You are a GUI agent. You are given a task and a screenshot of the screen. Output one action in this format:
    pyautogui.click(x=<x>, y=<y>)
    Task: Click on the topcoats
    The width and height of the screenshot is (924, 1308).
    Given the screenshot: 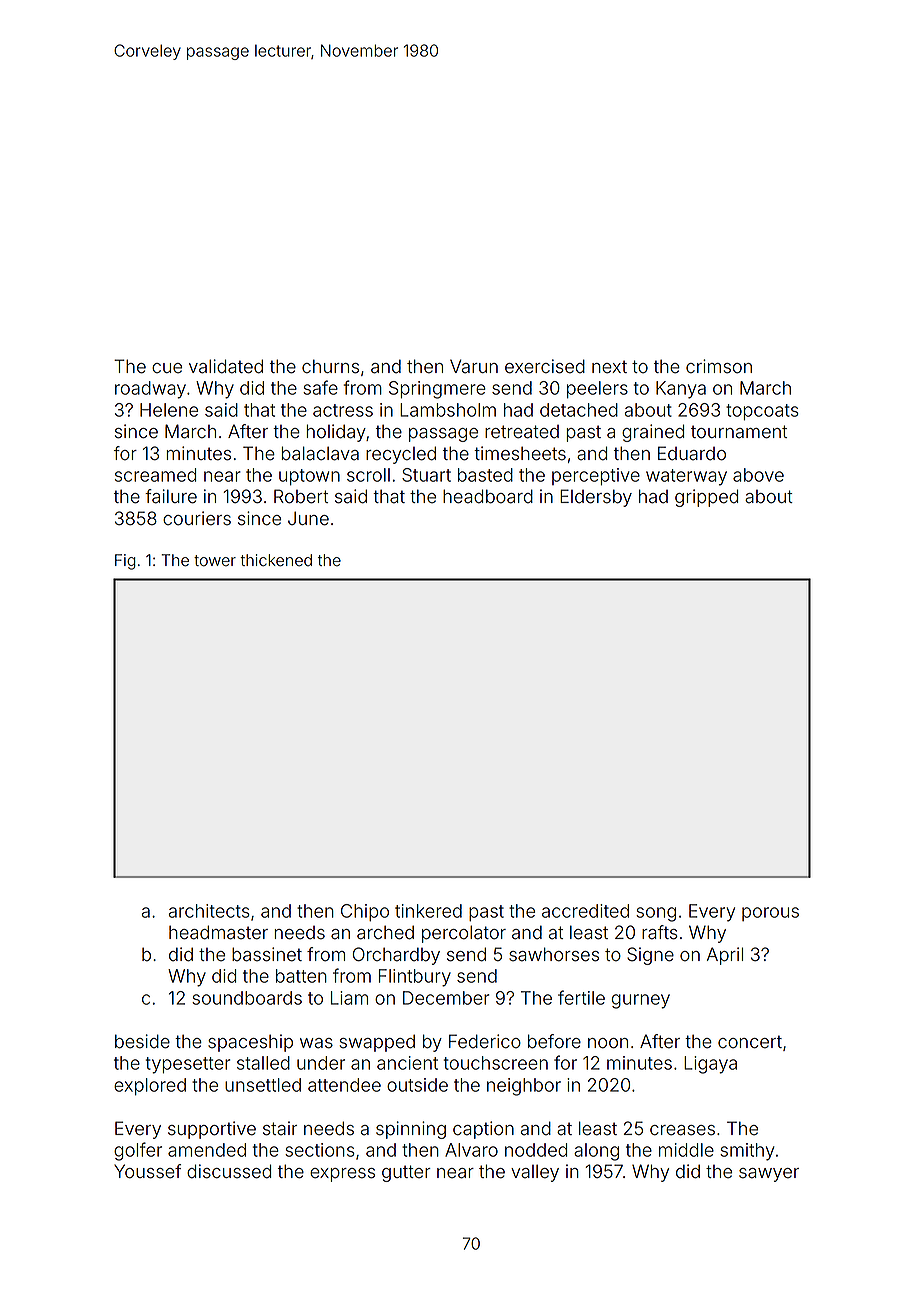 What is the action you would take?
    pyautogui.click(x=762, y=412)
